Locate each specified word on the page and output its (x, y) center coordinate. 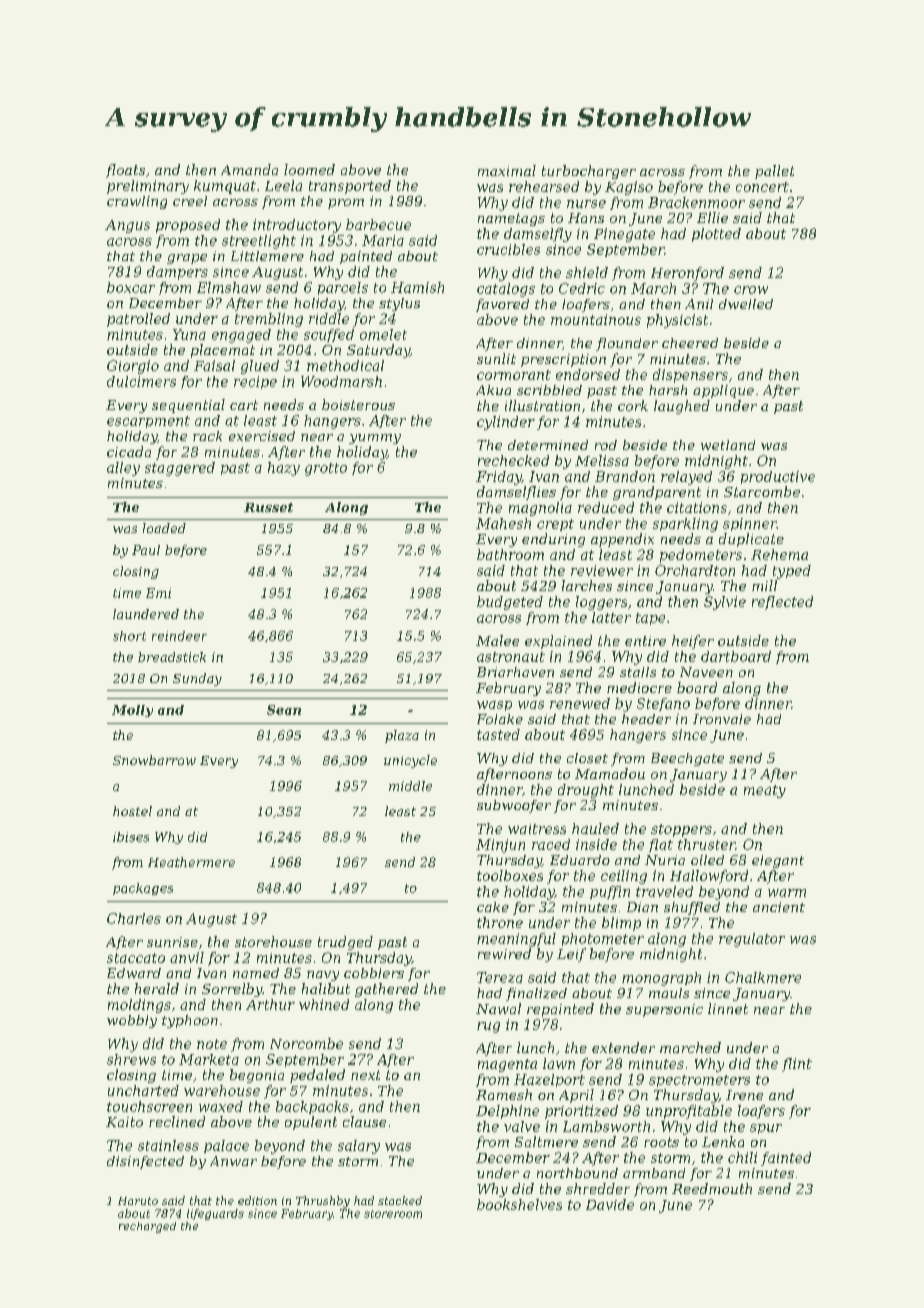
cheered (690, 343)
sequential (188, 406)
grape (187, 259)
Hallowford (709, 877)
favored (502, 305)
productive (778, 477)
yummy (375, 439)
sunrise (172, 942)
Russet (268, 507)
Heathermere (191, 862)
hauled (595, 828)
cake (493, 907)
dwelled (746, 304)
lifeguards (215, 1214)
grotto (326, 469)
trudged (345, 943)
